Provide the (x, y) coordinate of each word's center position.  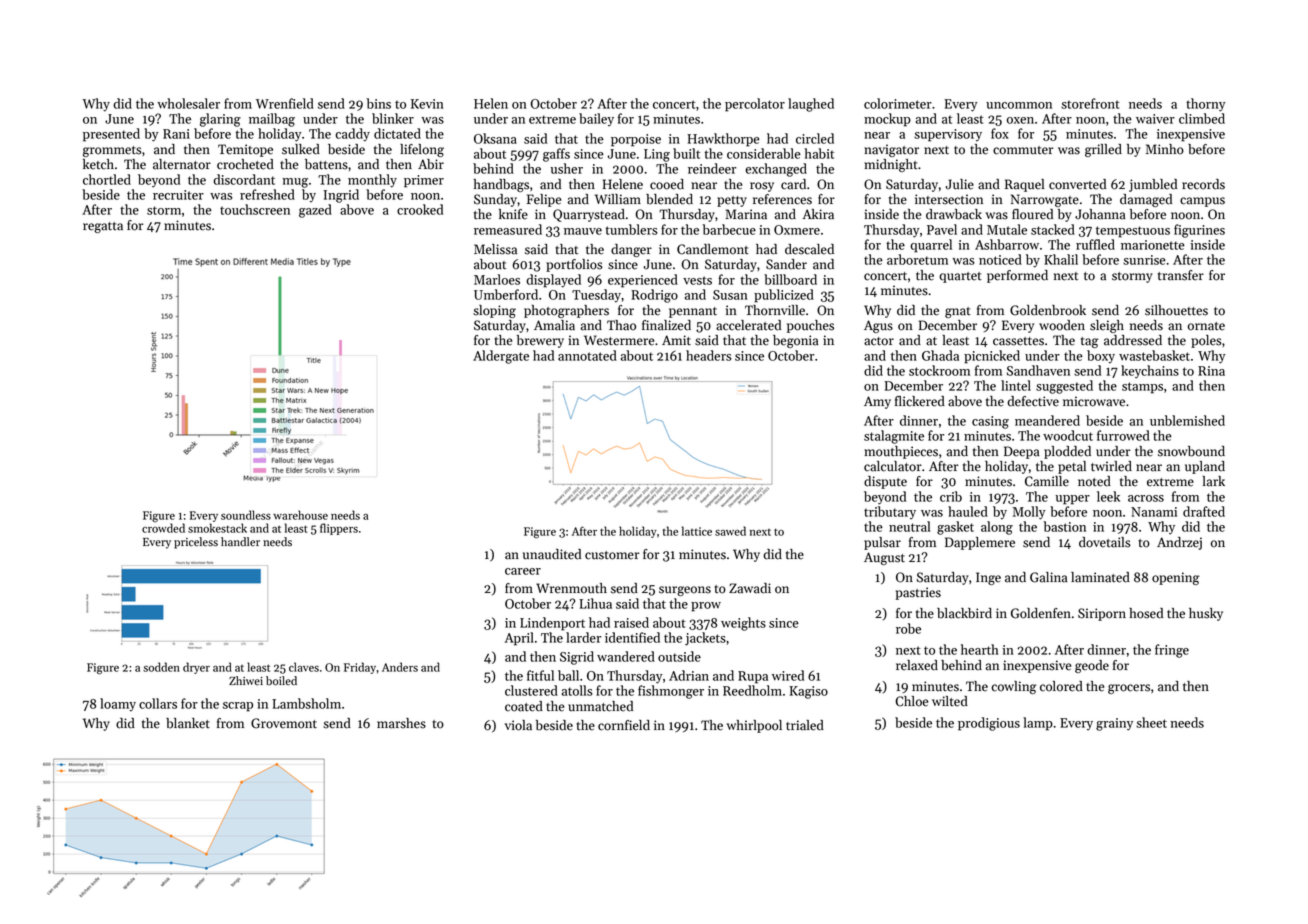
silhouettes (1176, 310)
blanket (188, 723)
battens (326, 164)
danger (631, 250)
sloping (494, 311)
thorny (1206, 105)
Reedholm (752, 690)
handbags (501, 185)
